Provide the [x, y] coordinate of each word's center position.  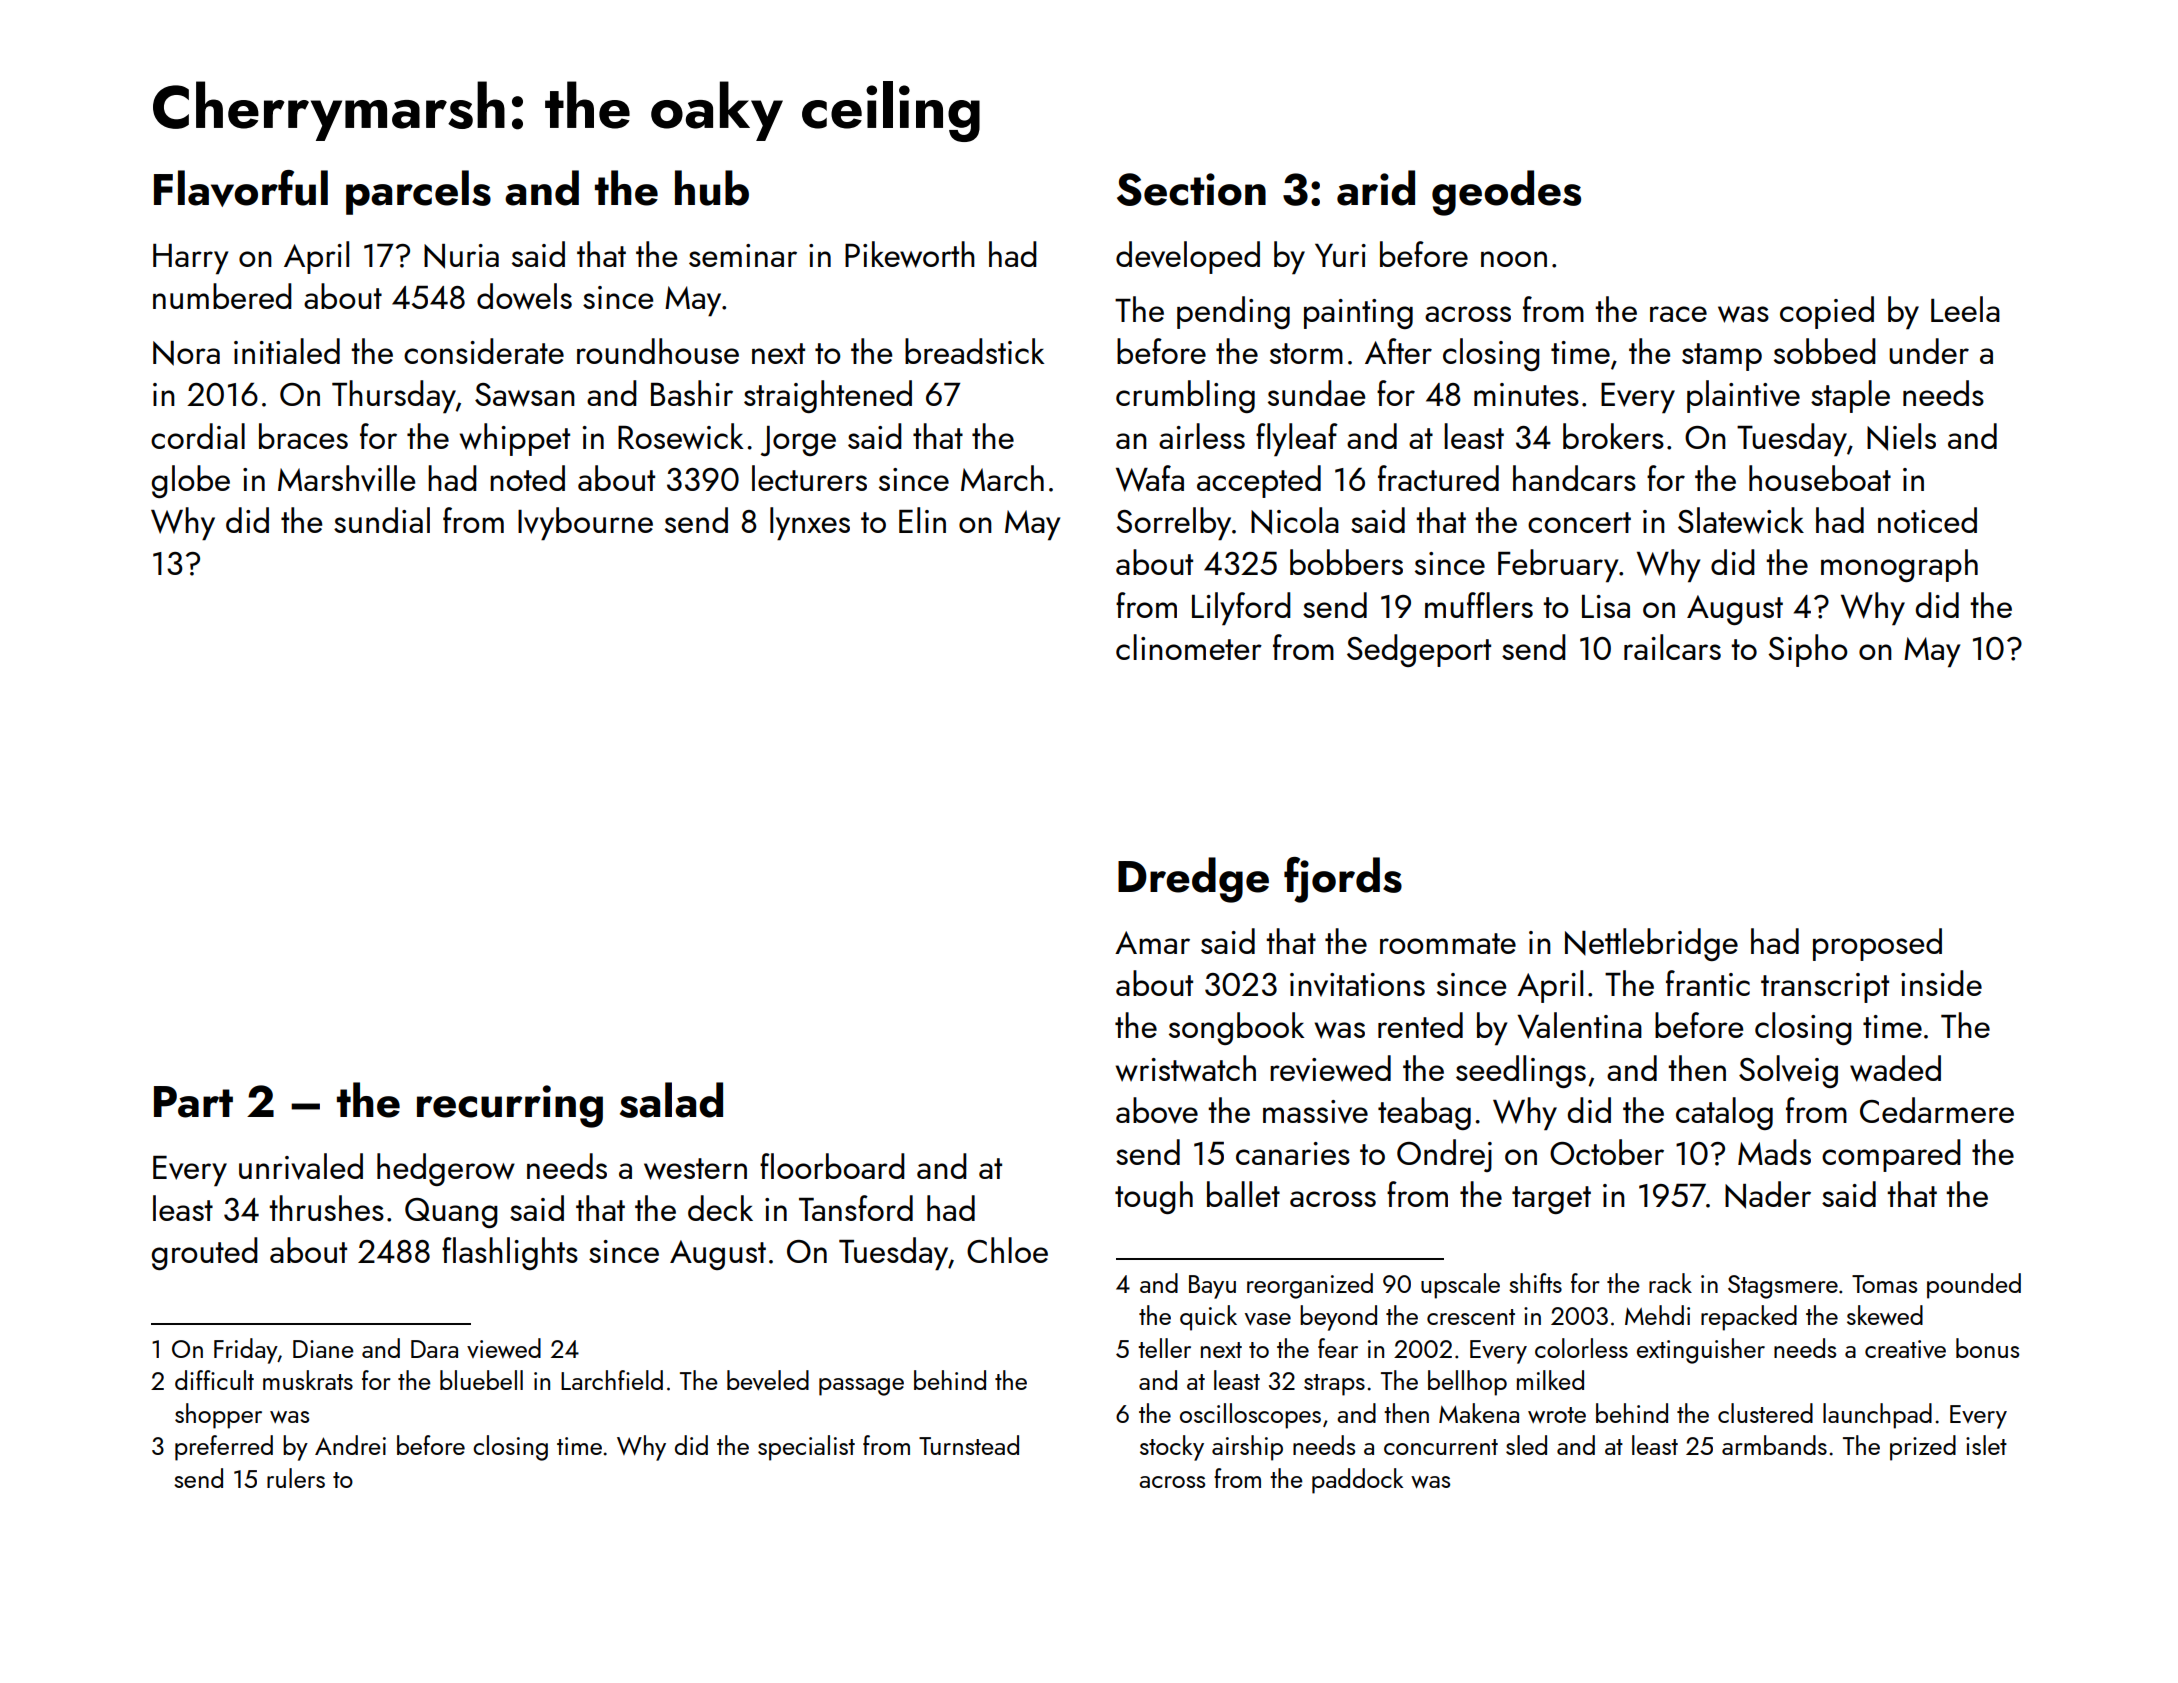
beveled [768, 1380]
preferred [224, 1448]
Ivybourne [585, 524]
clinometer [1189, 647]
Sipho [1808, 650]
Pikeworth [910, 254]
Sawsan [525, 395]
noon [1514, 259]
